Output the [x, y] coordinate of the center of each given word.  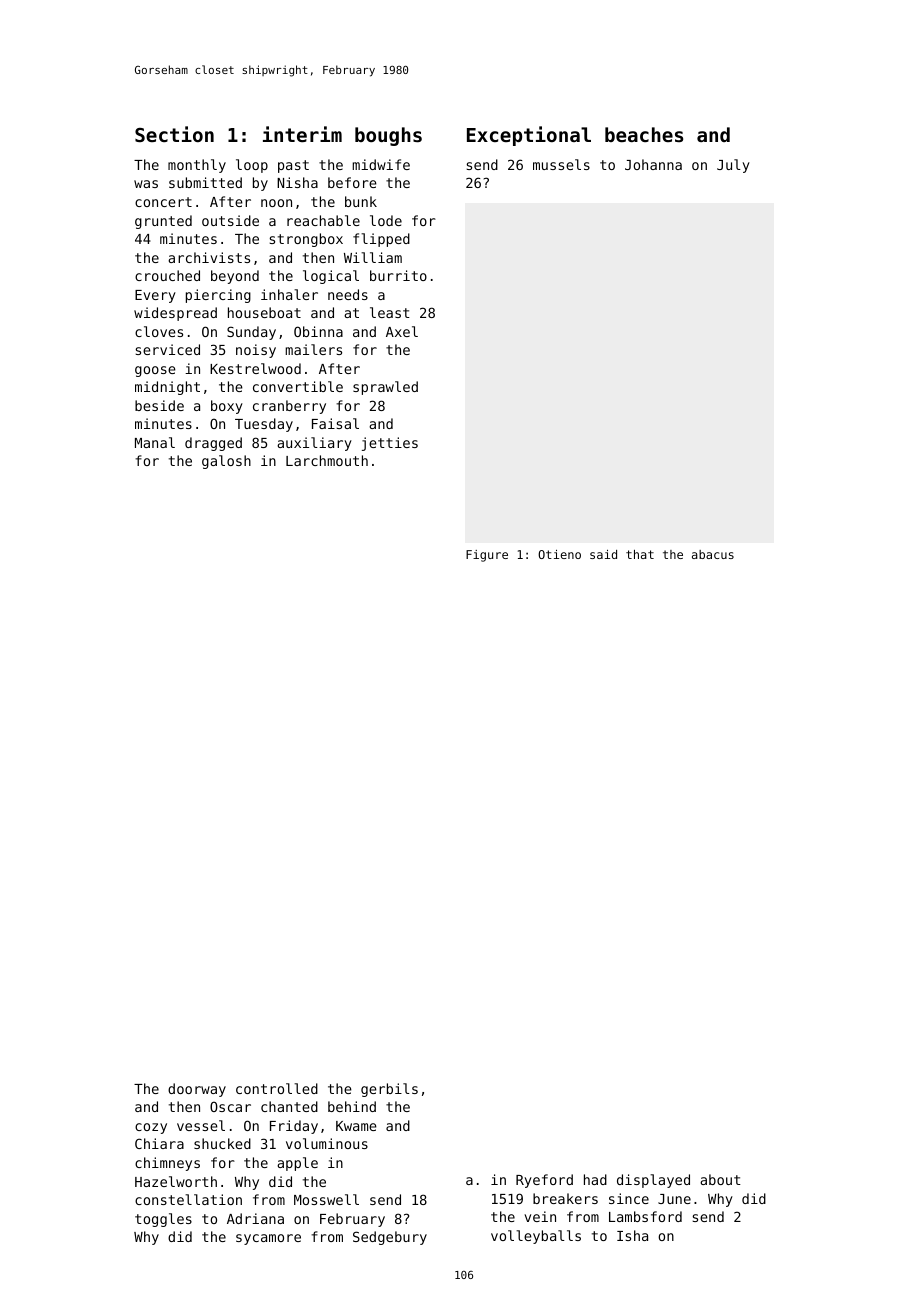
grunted [163, 222]
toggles [163, 1220]
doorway [197, 1090]
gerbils [389, 1090]
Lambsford [645, 1216]
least [390, 312]
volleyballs [536, 1237]
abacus [713, 554]
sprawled [385, 388]
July [733, 166]
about [720, 1179]
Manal [155, 442]
